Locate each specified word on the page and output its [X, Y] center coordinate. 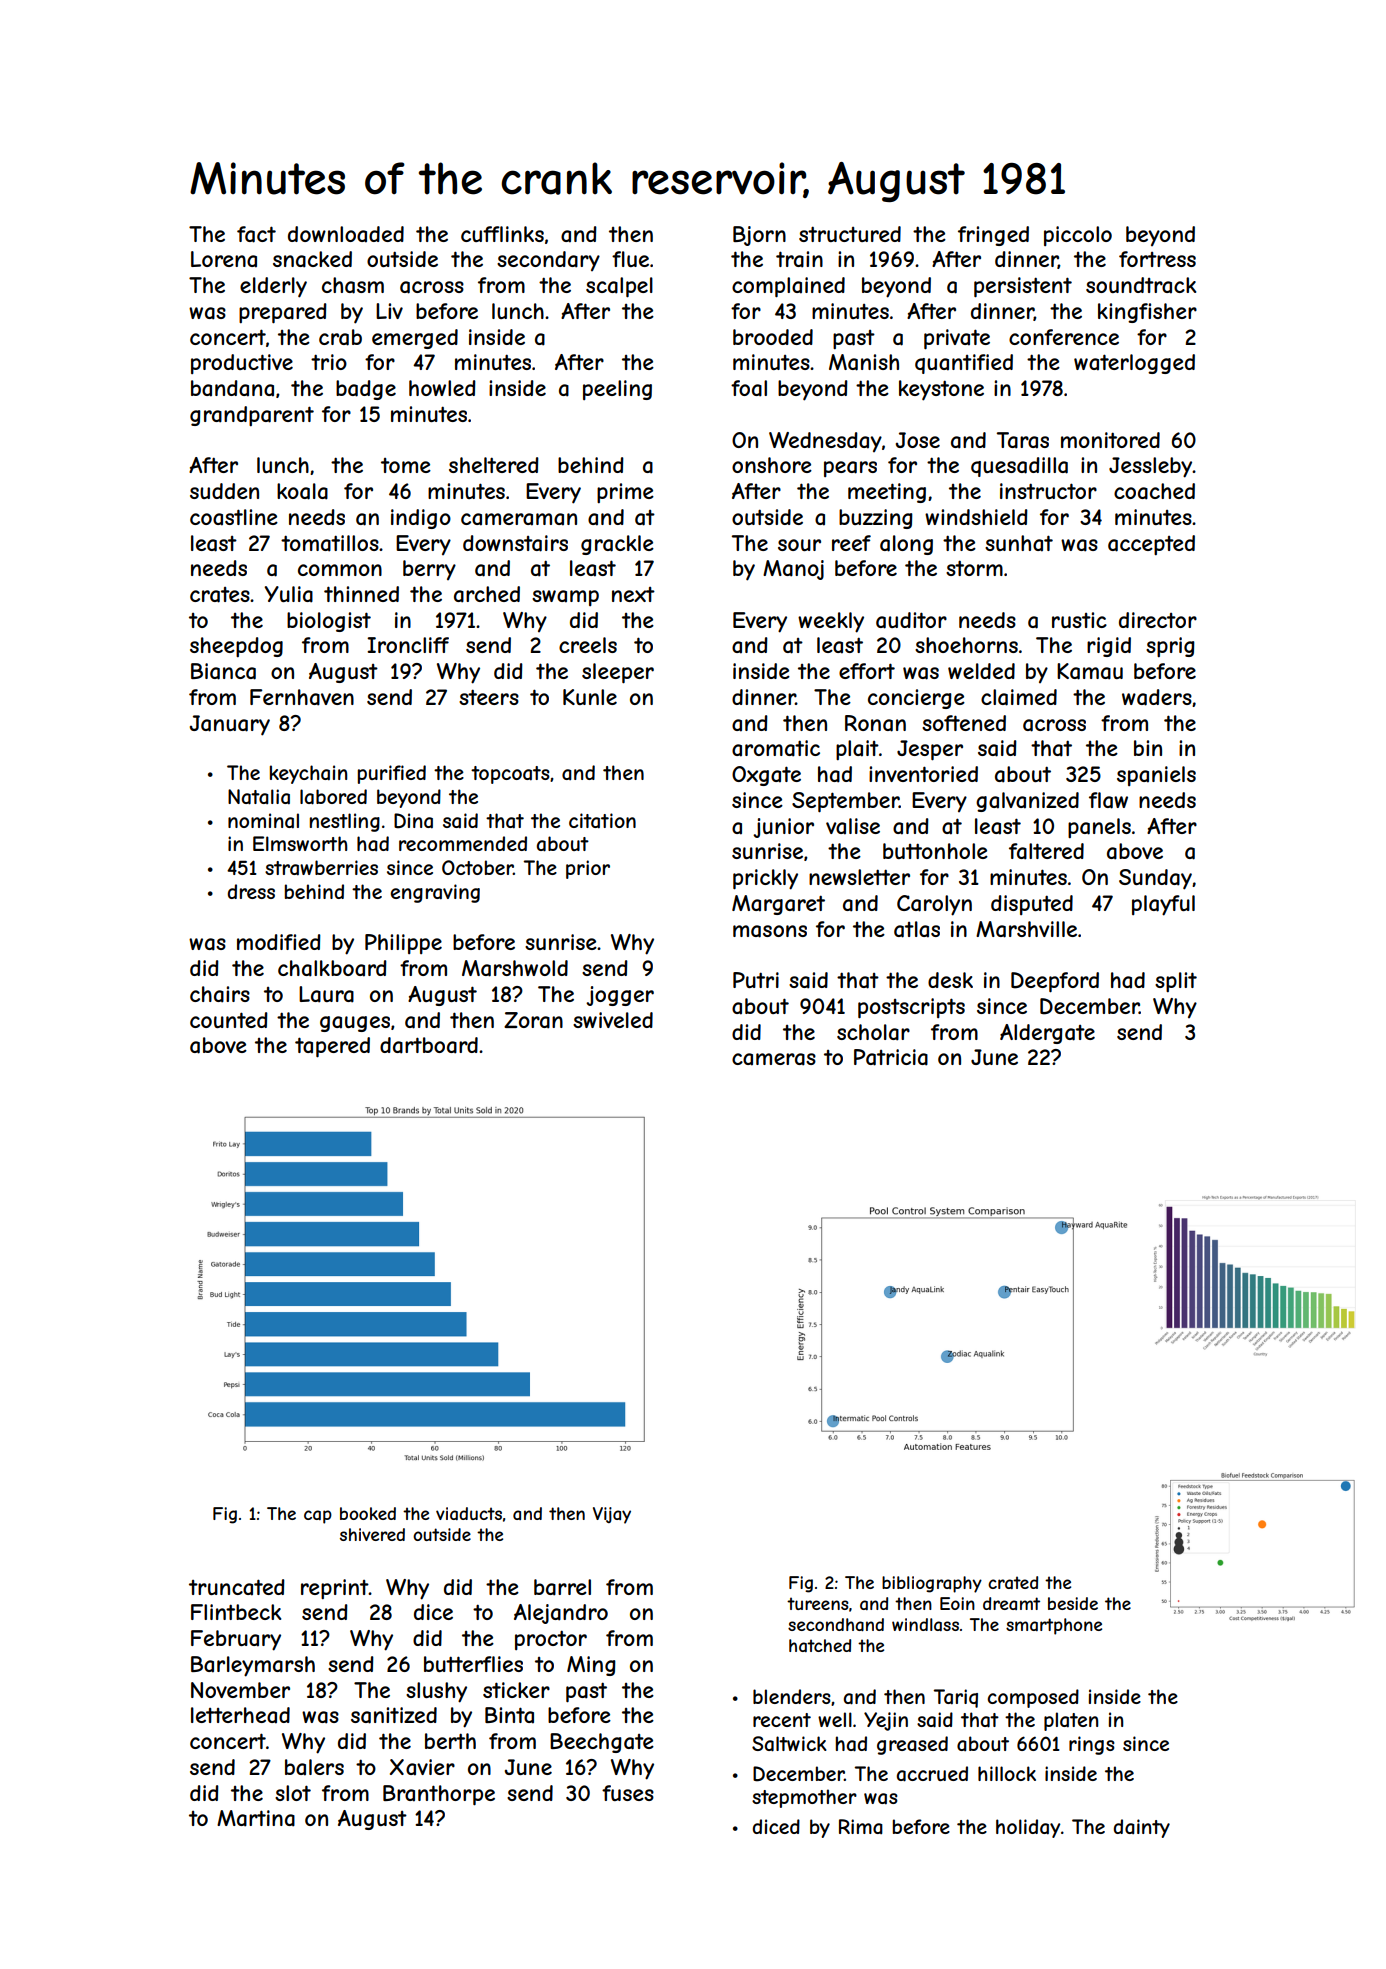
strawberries [321, 868]
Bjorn [759, 236]
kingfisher [1147, 313]
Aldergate [1047, 1034]
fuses [628, 1793]
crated [1013, 1582]
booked [368, 1513]
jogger [620, 996]
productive [242, 364]
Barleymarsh [253, 1666]
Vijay [612, 1515]
